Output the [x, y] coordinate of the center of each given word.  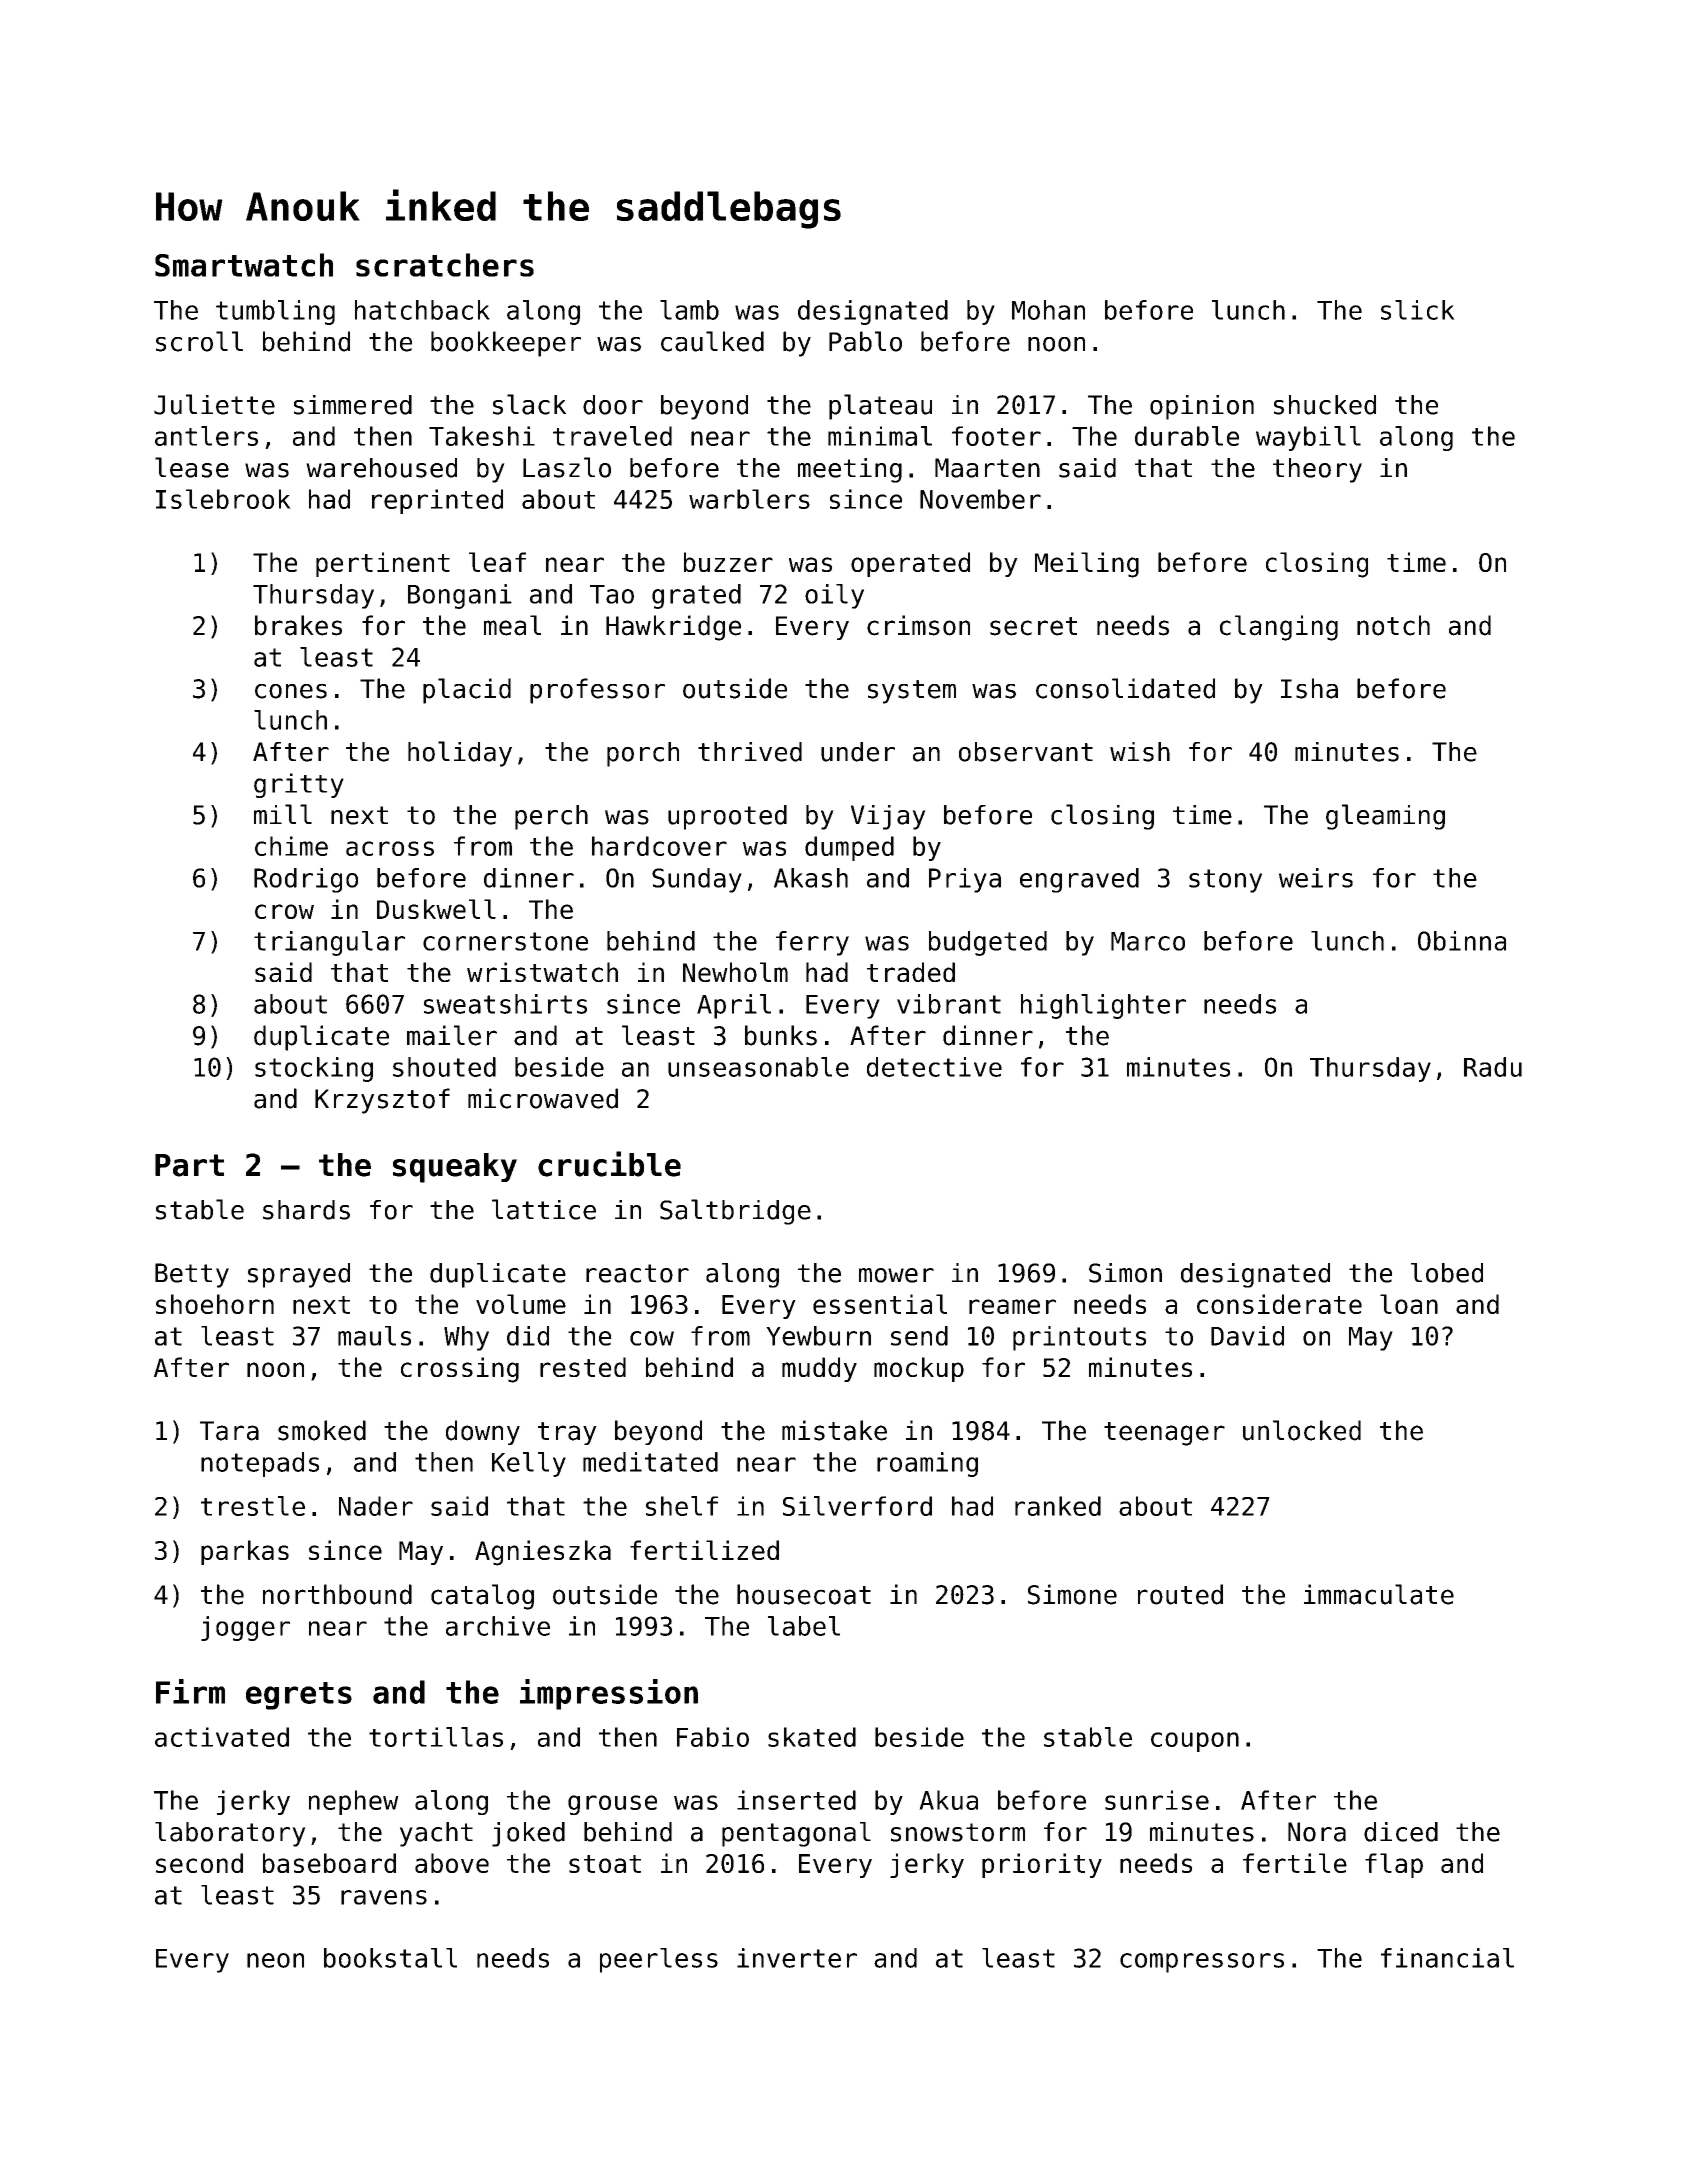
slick [1418, 310]
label [804, 1626]
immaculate [1379, 1594]
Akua [948, 1800]
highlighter [1103, 1006]
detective [934, 1067]
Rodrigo [306, 880]
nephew [354, 1802]
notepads [260, 1464]
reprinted [437, 501]
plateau [880, 407]
